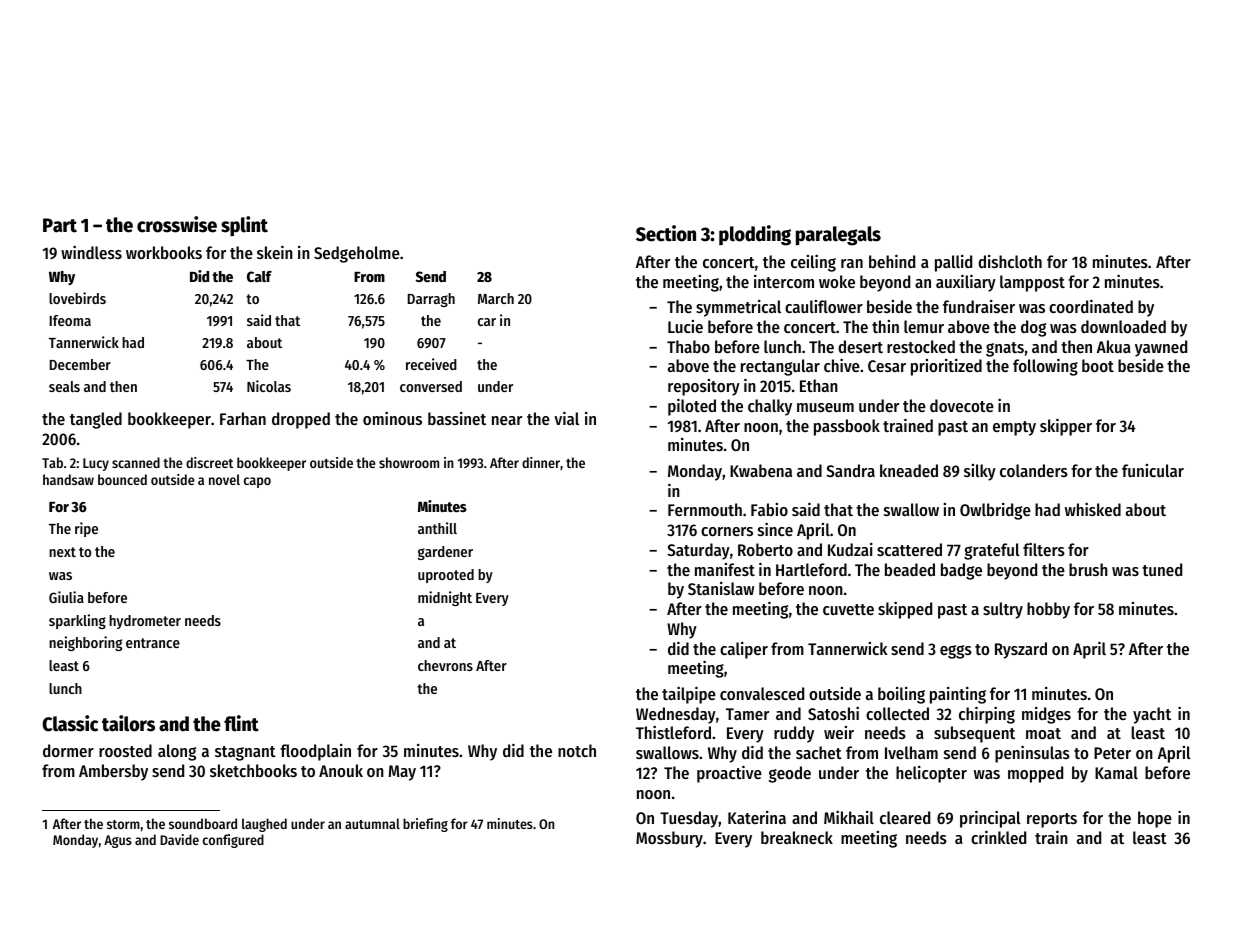 The image size is (1233, 952). What do you see at coordinates (123, 824) in the page?
I see `storm` at bounding box center [123, 824].
